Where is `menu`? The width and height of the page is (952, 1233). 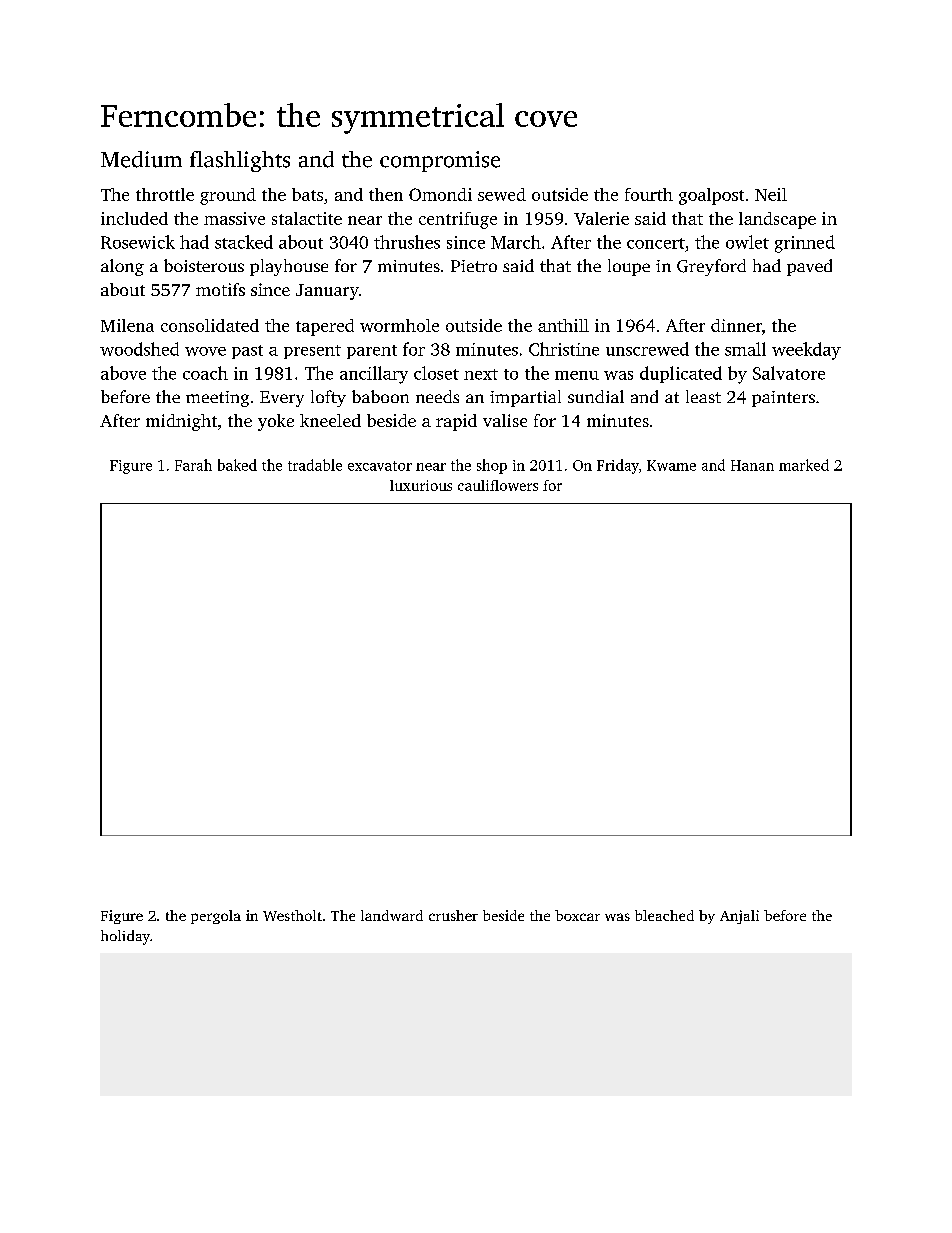 menu is located at coordinates (577, 375).
